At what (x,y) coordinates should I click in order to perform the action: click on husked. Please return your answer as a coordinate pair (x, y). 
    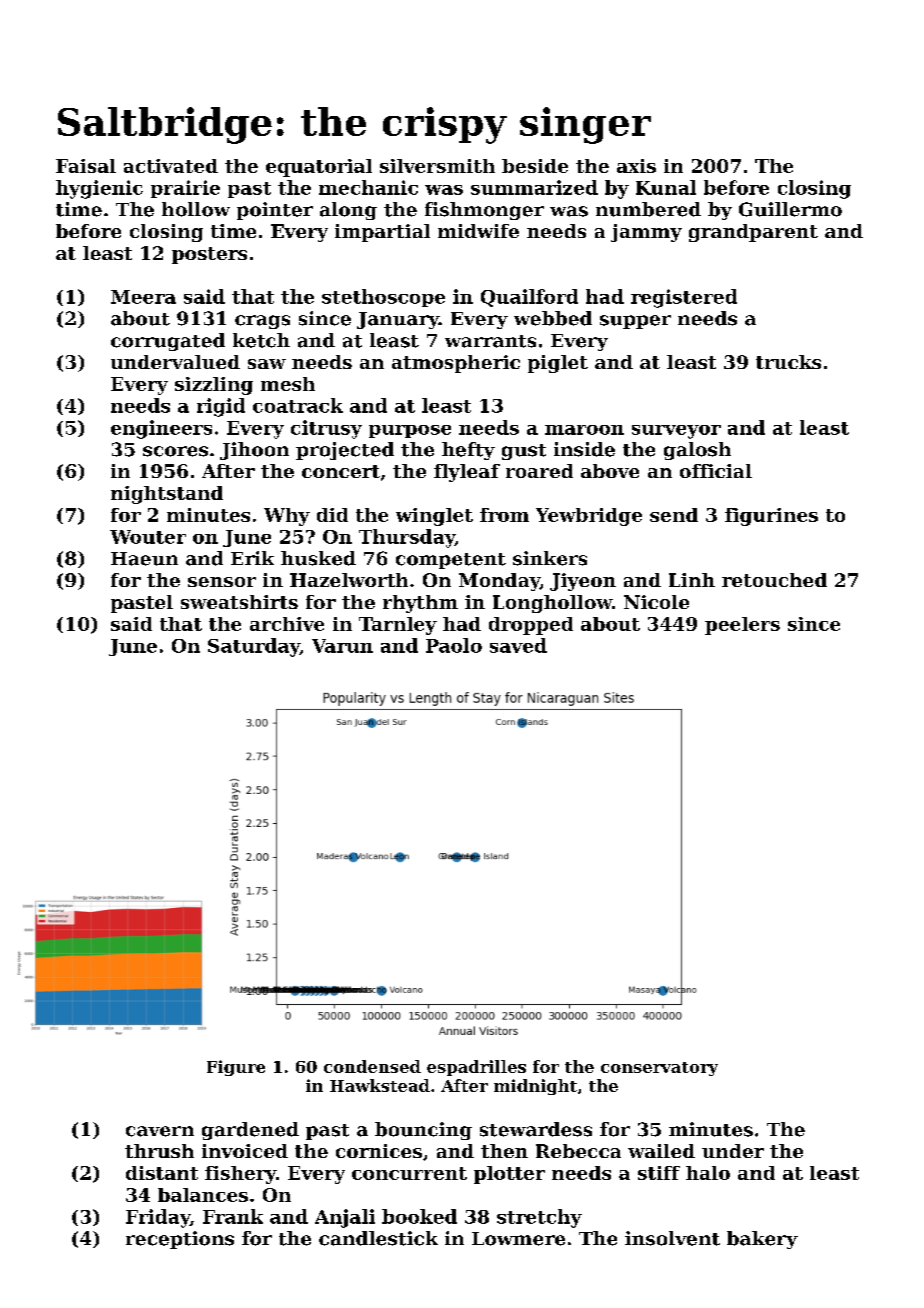
    Looking at the image, I should click on (318, 558).
